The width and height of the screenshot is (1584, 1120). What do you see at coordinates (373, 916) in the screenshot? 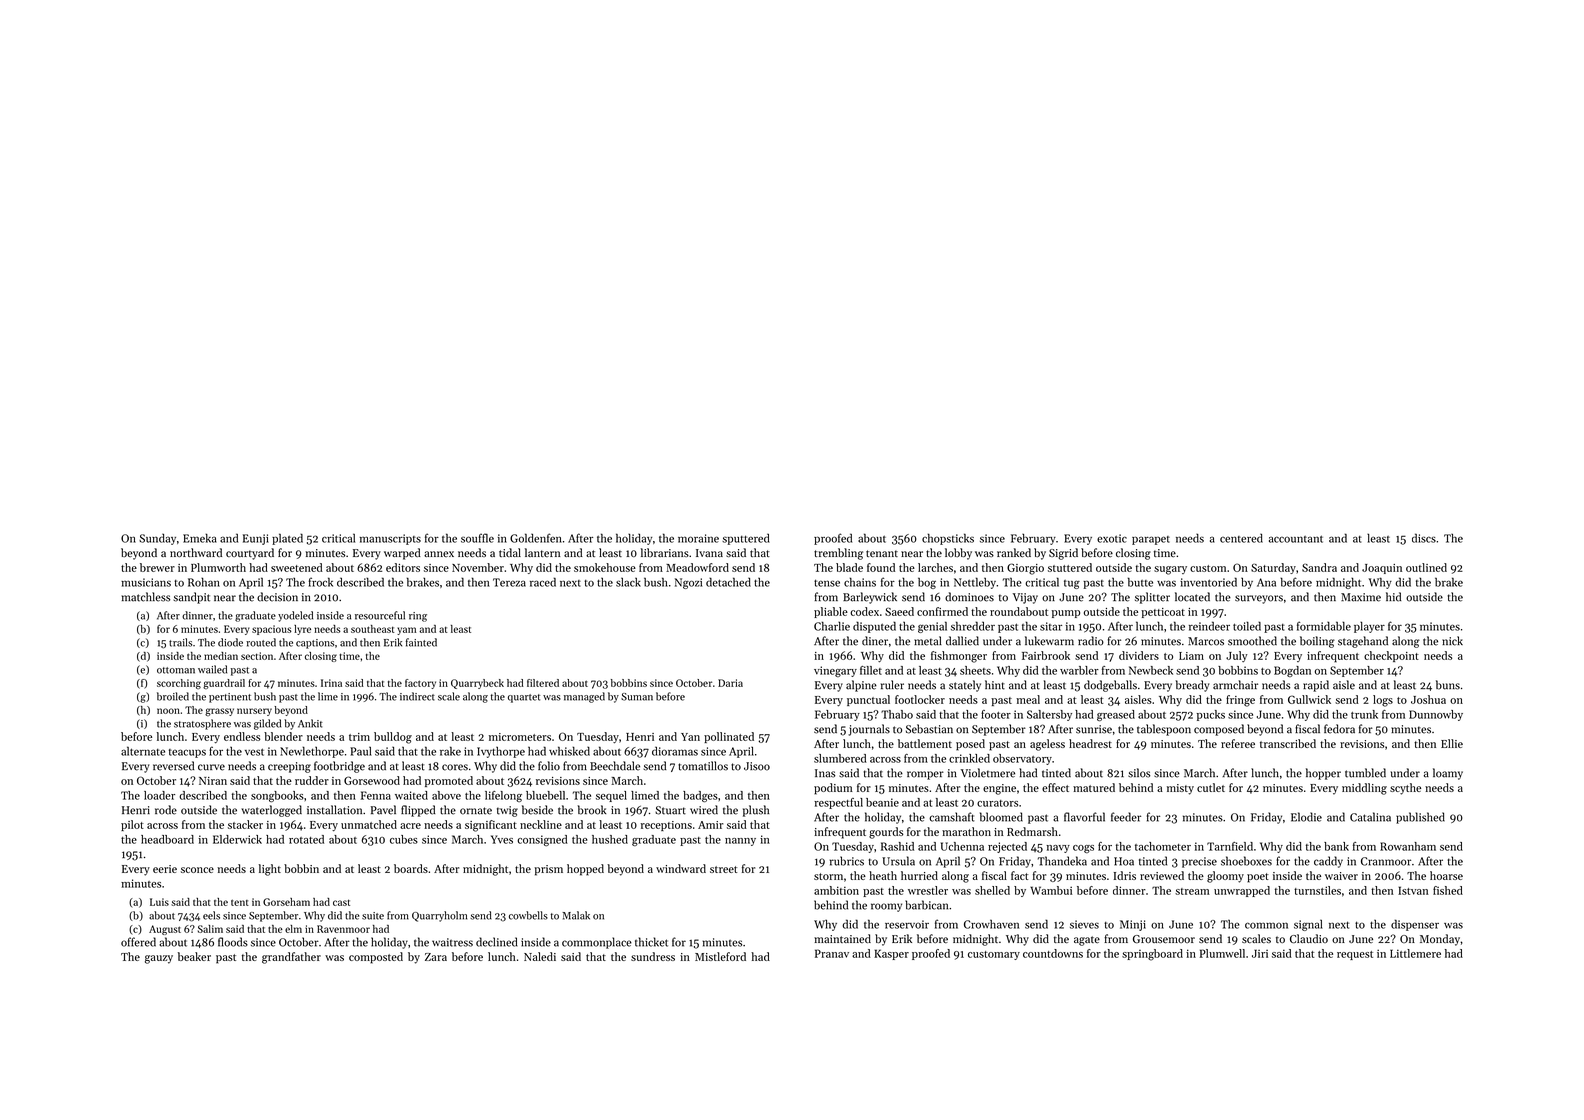
I see `suite` at bounding box center [373, 916].
